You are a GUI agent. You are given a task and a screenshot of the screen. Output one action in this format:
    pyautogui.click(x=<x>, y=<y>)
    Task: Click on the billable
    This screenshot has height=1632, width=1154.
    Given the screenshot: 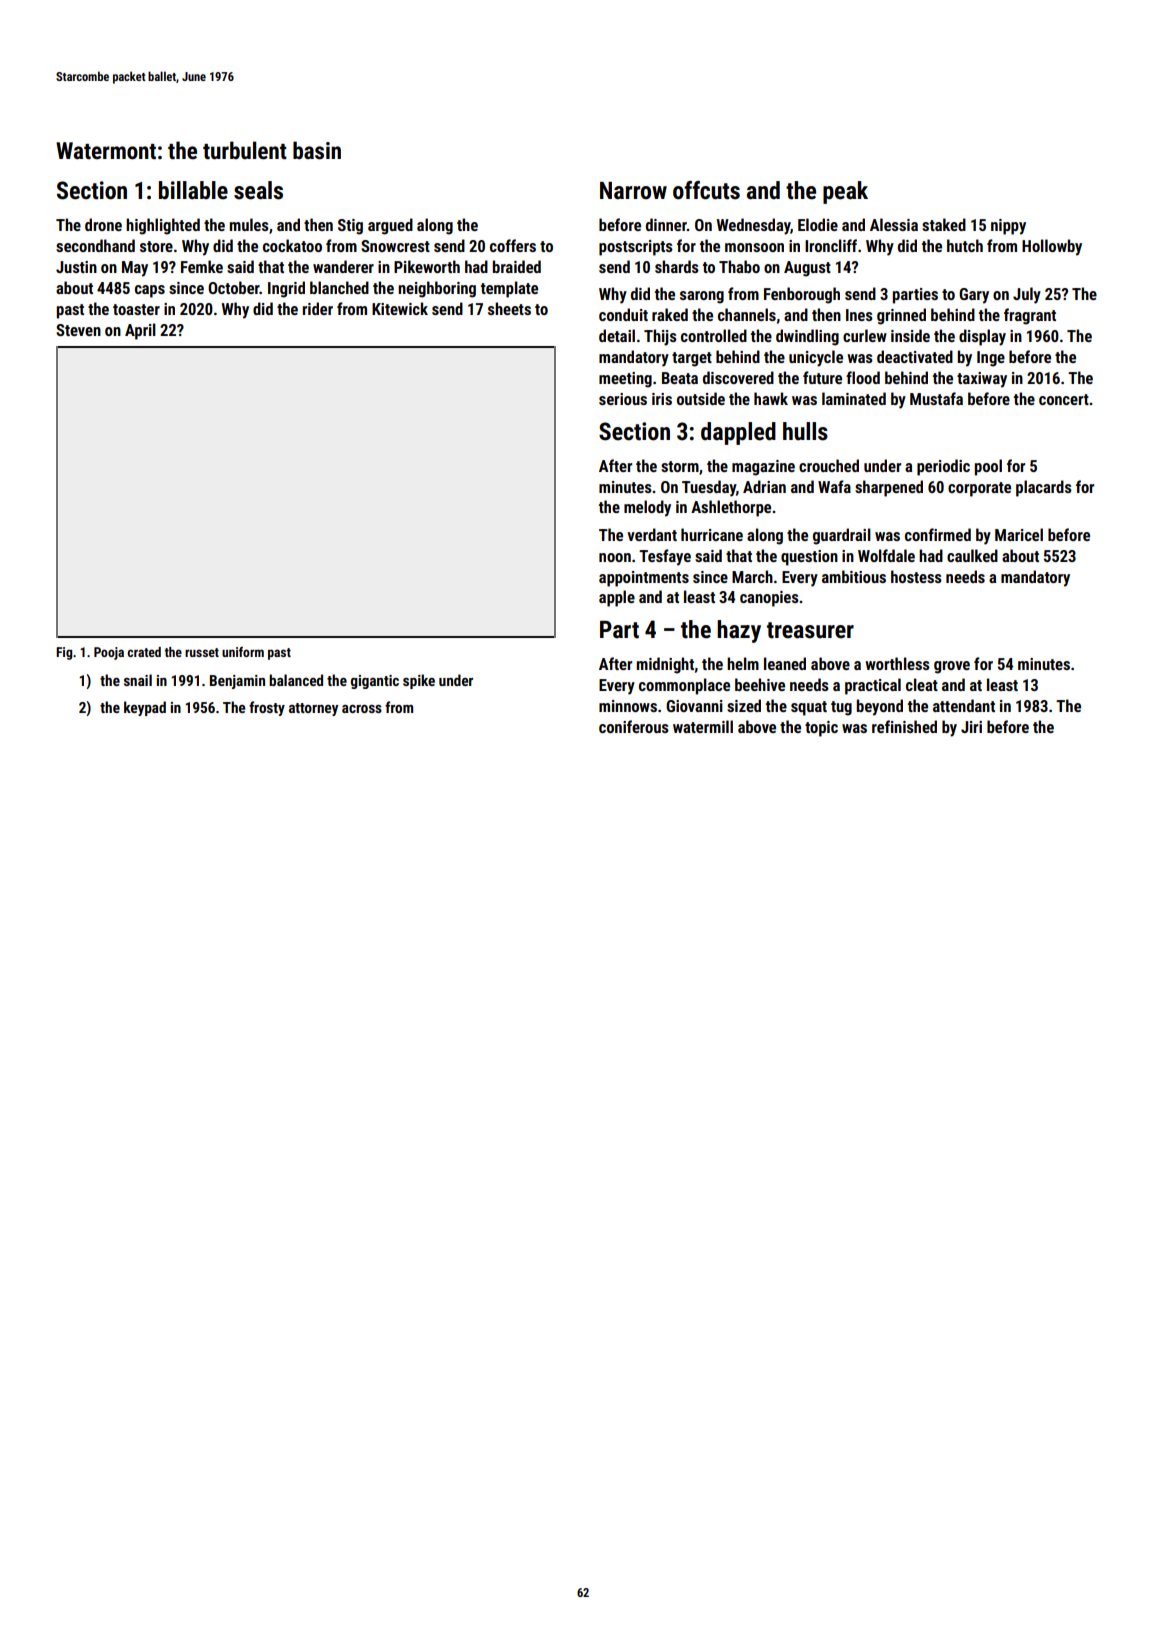 What is the action you would take?
    pyautogui.click(x=193, y=190)
